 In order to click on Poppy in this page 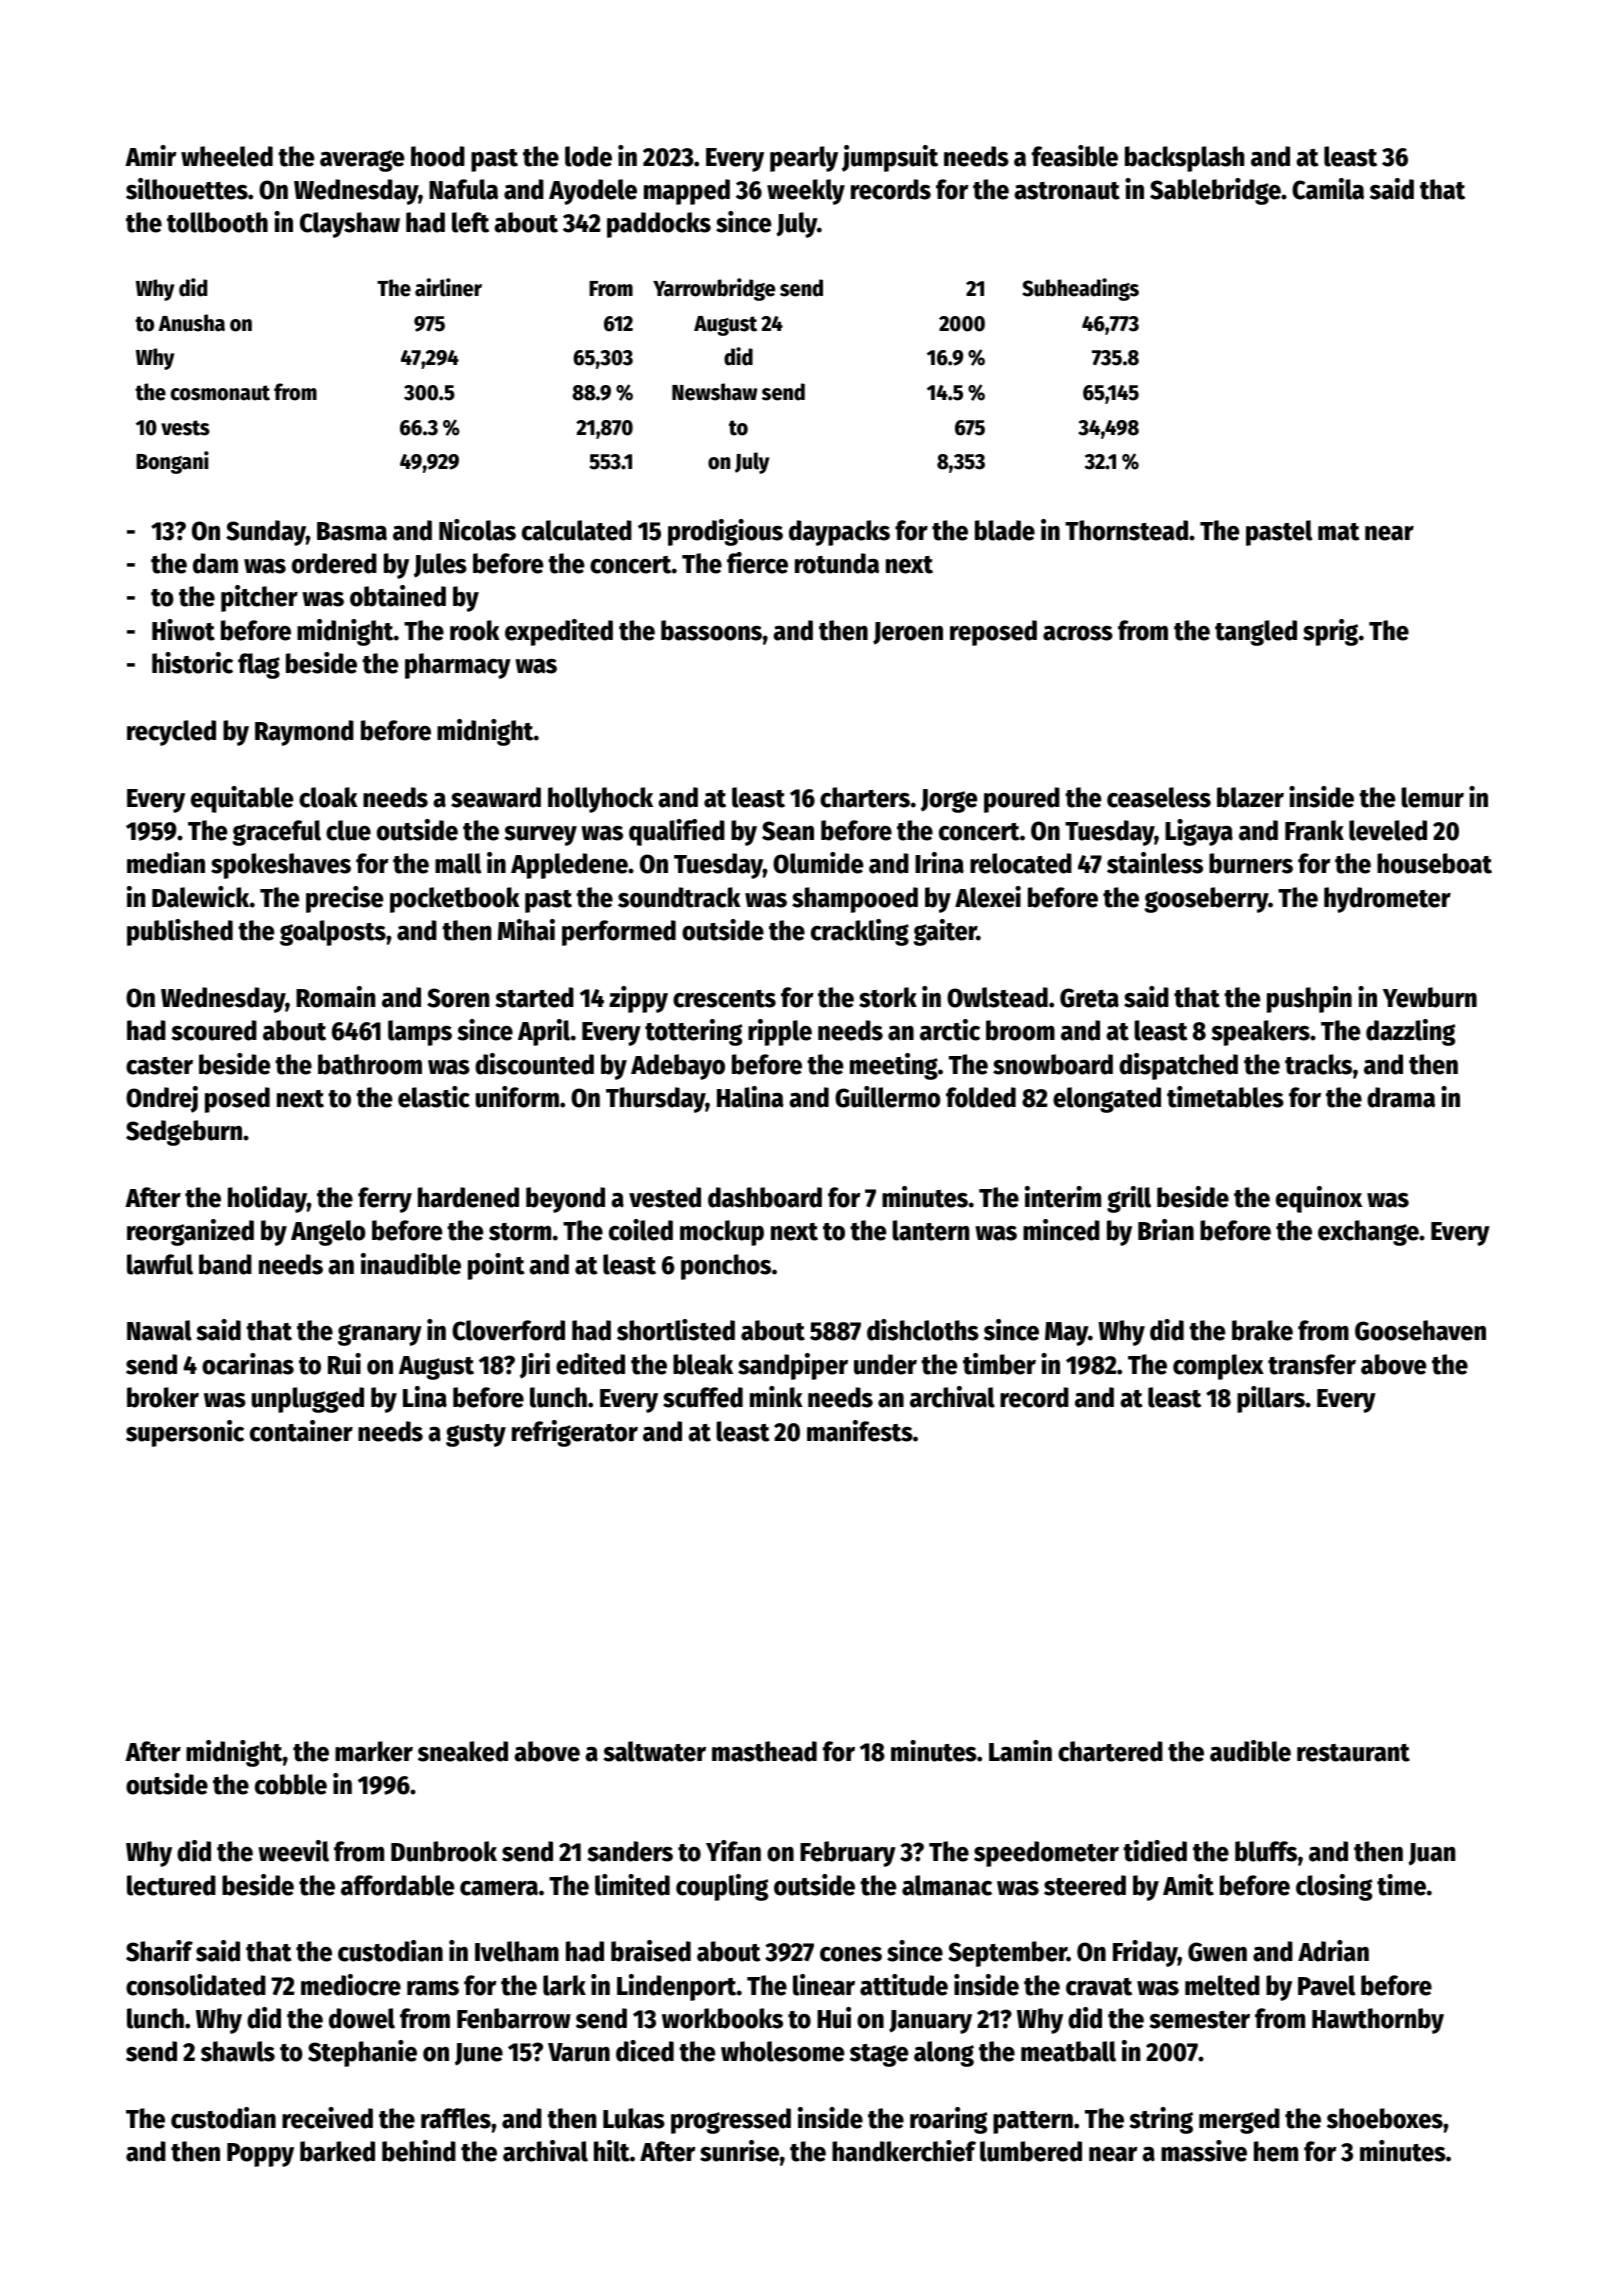, I will do `click(260, 2155)`.
